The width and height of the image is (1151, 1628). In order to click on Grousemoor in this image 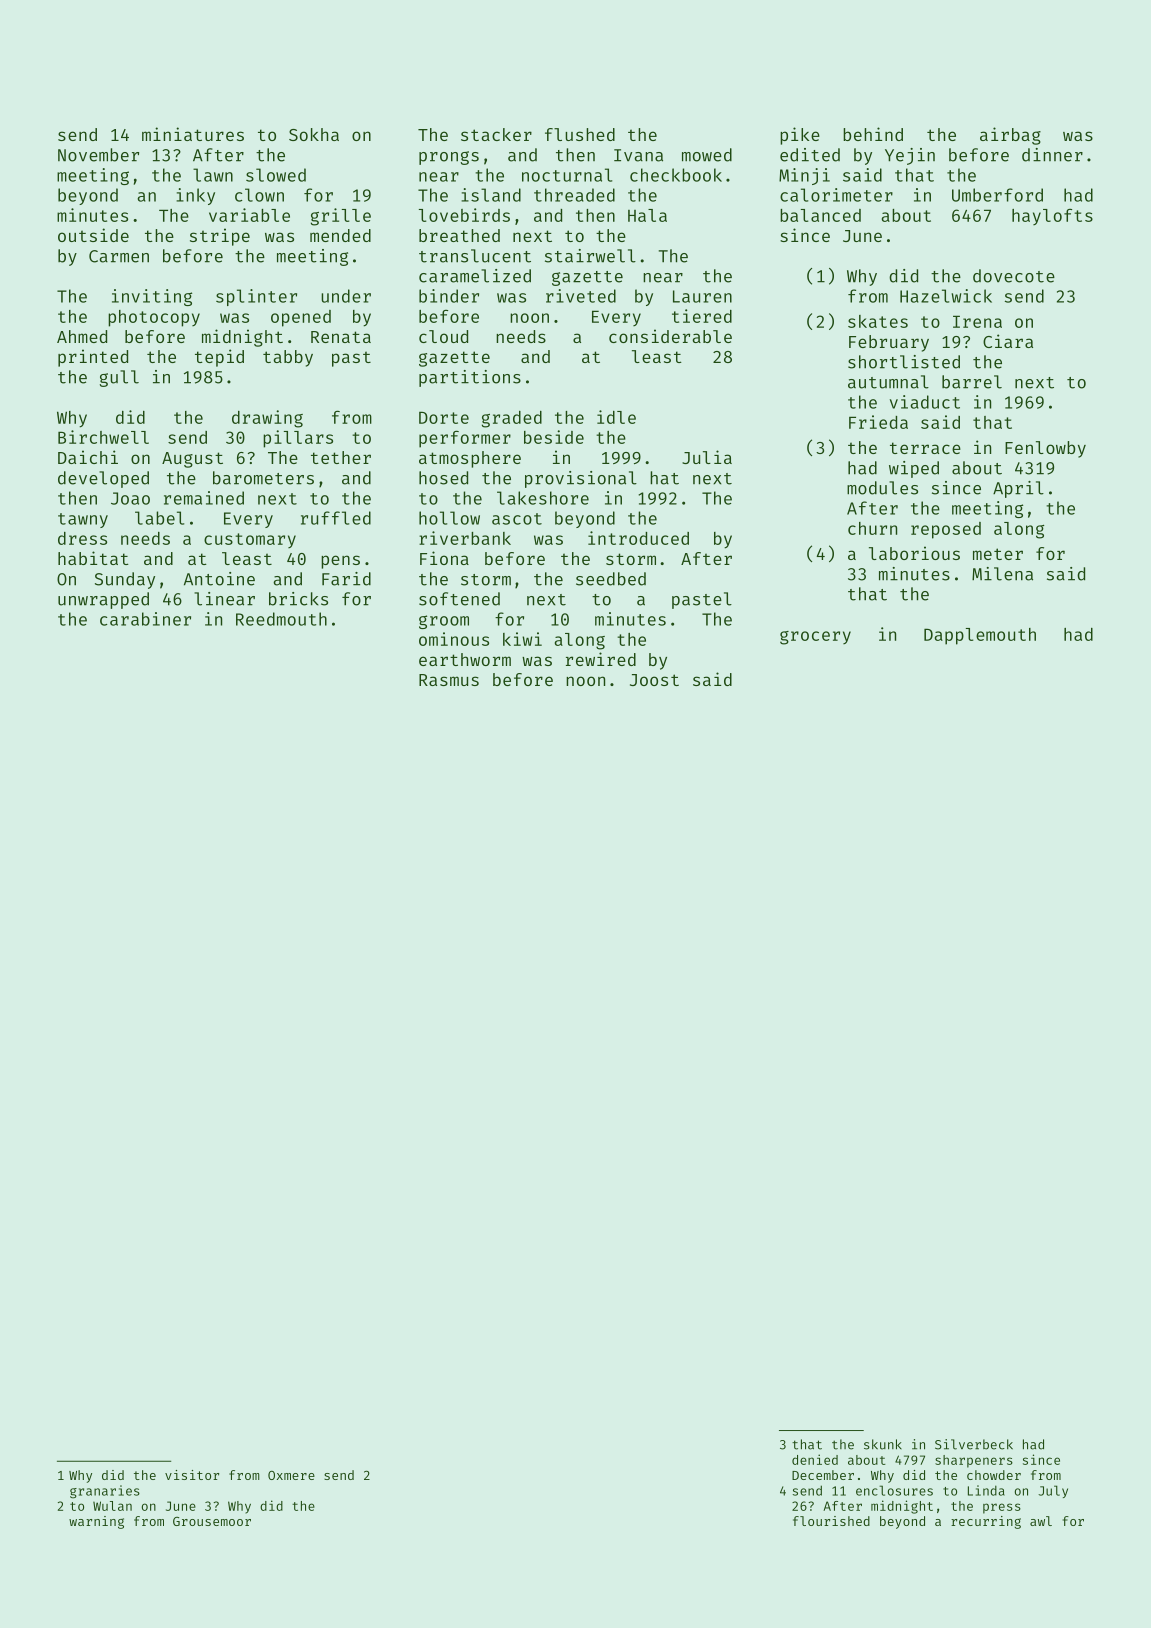, I will do `click(212, 1521)`.
